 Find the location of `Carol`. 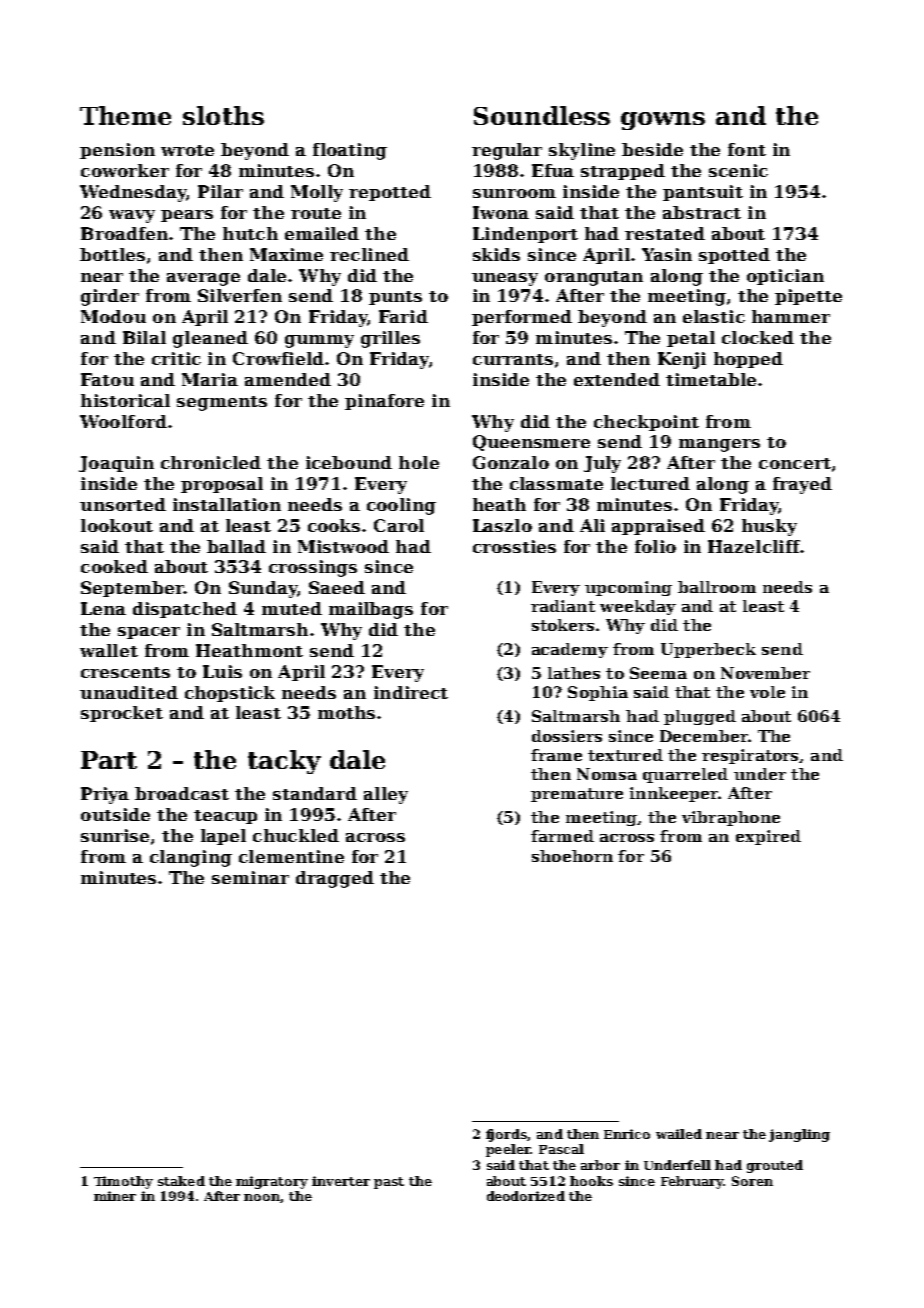

Carol is located at coordinates (399, 525).
